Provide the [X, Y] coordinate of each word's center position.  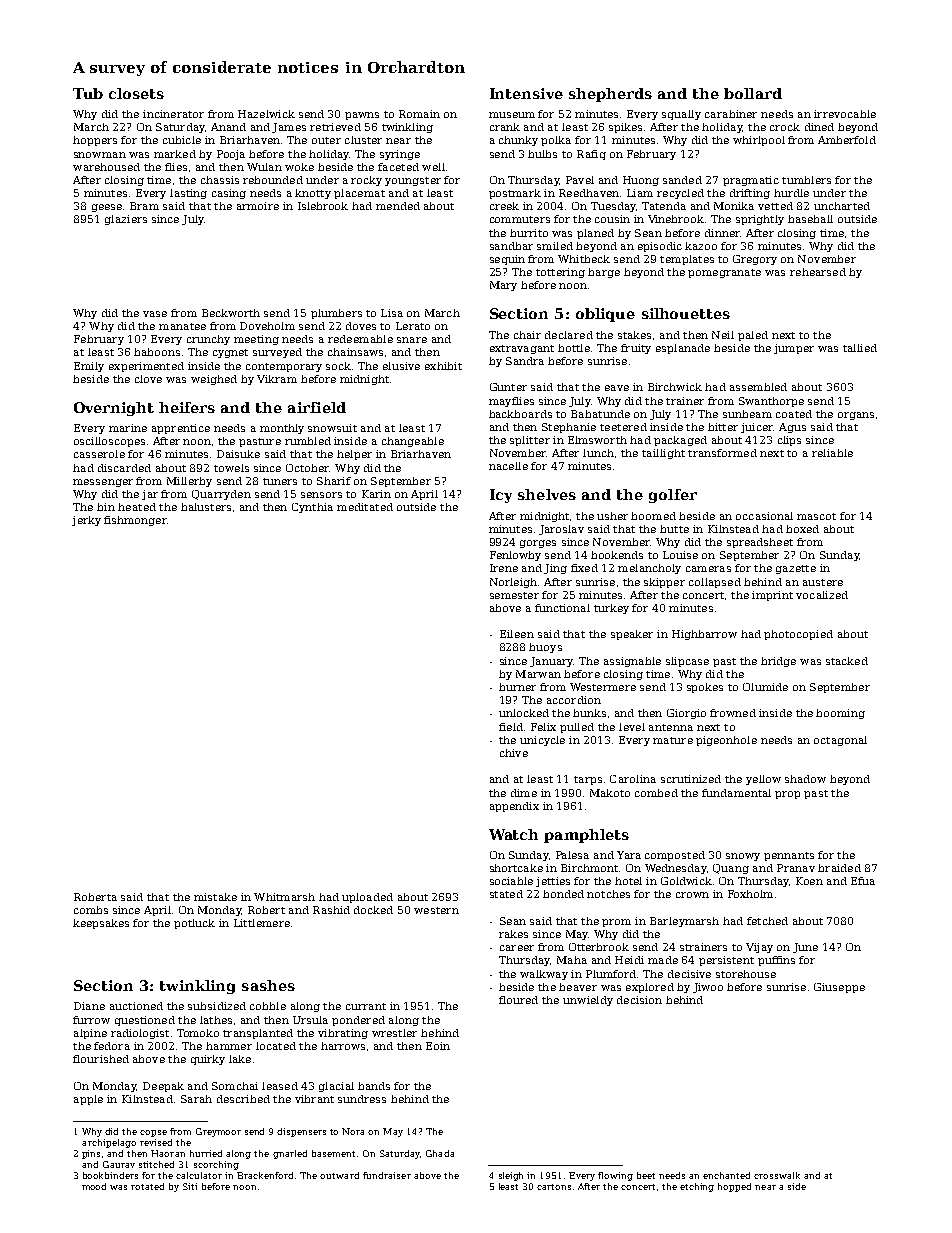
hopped [734, 1187]
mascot [816, 516]
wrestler [394, 1033]
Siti [190, 1186]
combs [91, 910]
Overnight [114, 409]
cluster [363, 140]
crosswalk [777, 1175]
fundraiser [387, 1175]
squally [681, 115]
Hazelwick [266, 114]
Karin [376, 494]
